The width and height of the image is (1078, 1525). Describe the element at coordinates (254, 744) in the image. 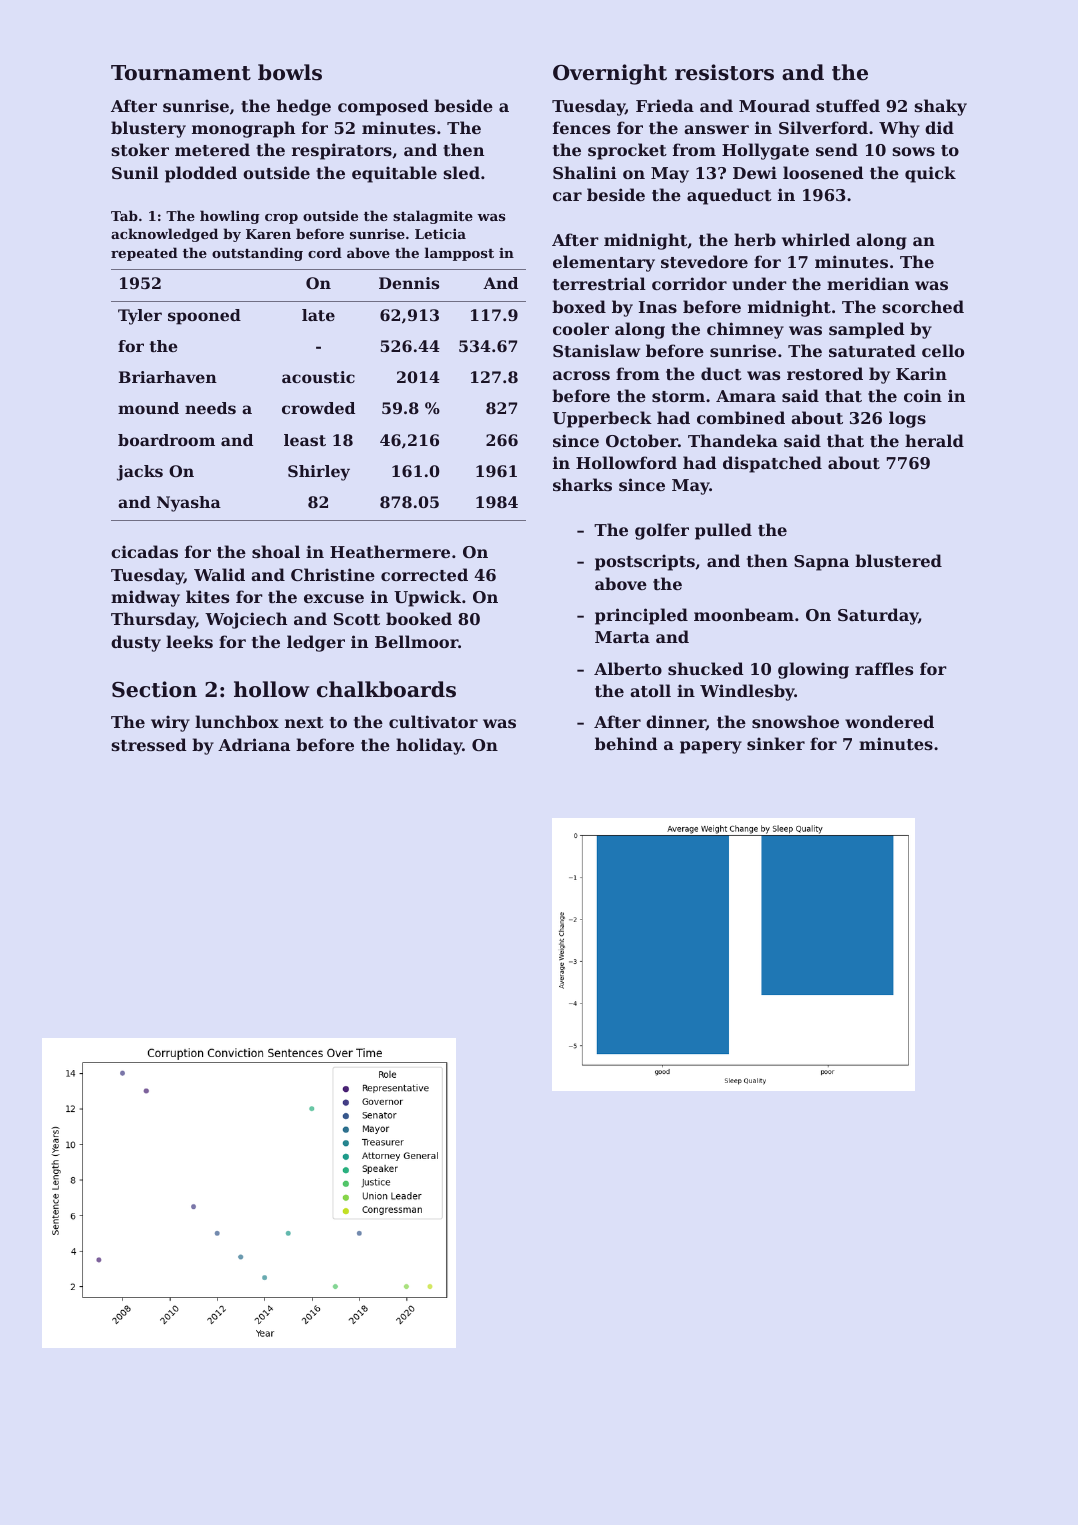

I see `Adriana` at that location.
